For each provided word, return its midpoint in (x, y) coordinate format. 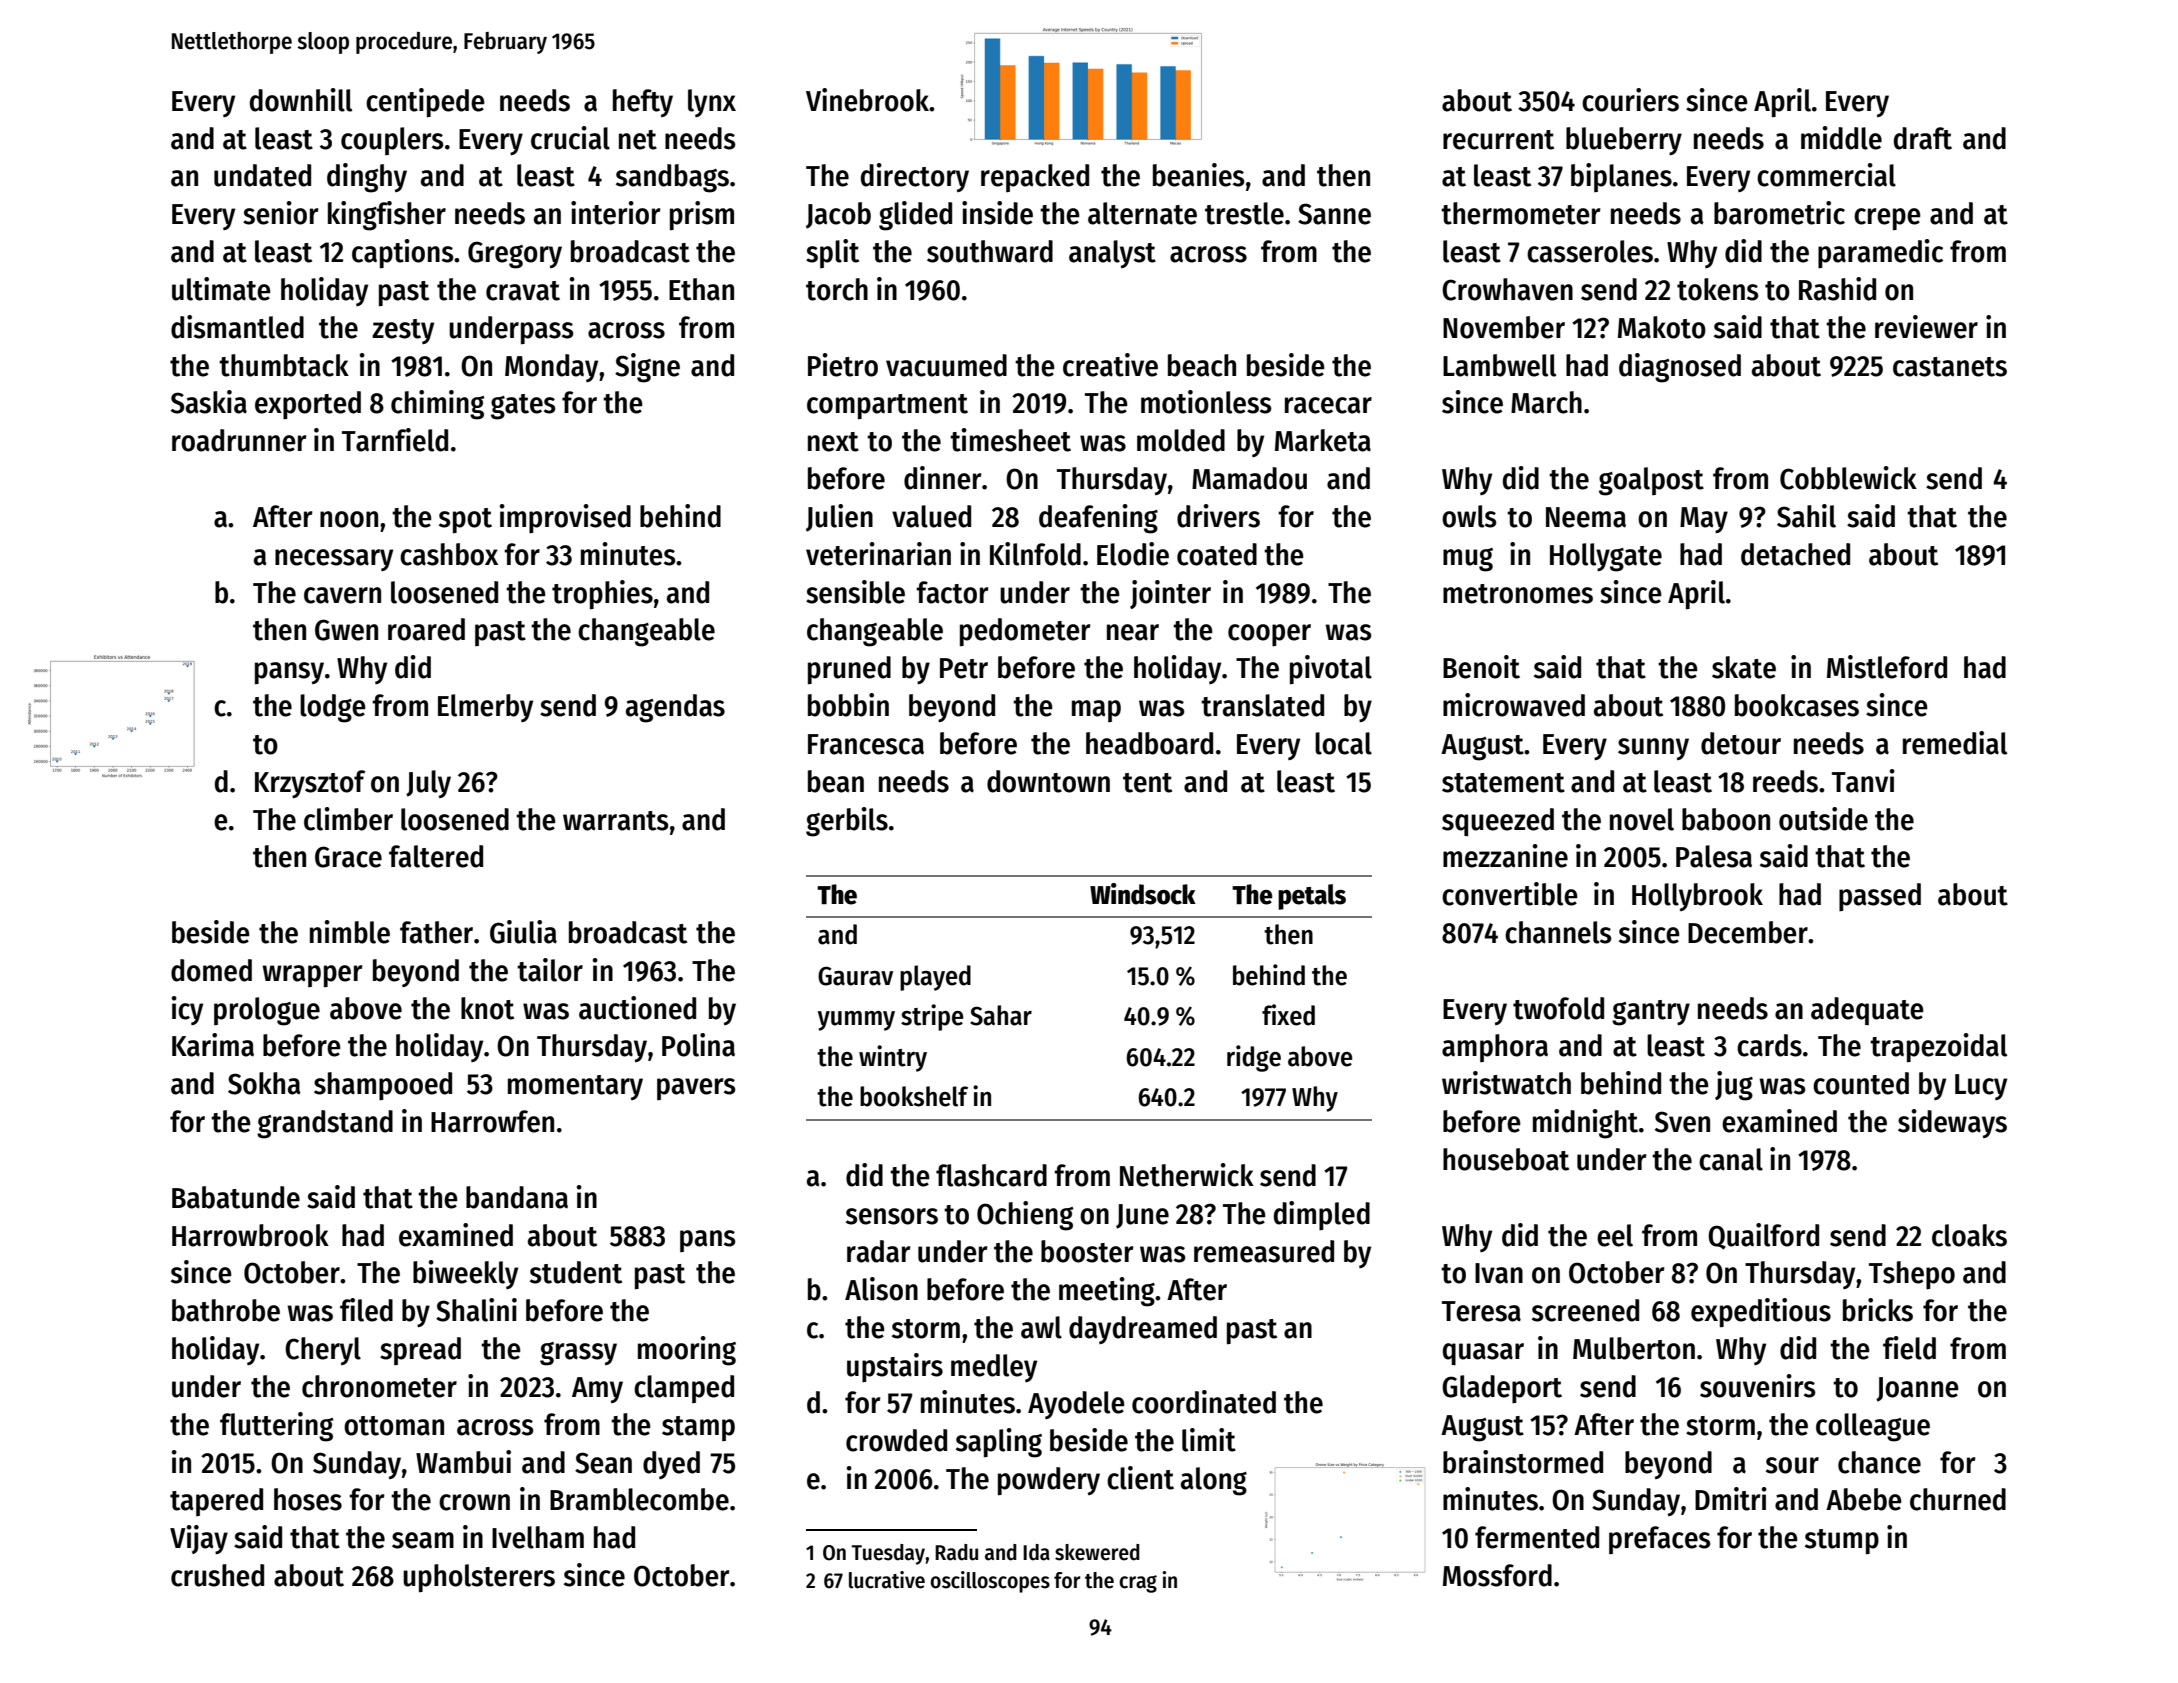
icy (187, 1010)
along (1214, 1481)
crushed (217, 1575)
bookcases (1797, 705)
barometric (1779, 213)
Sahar (1001, 1015)
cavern (342, 595)
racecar (1328, 405)
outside (1823, 819)
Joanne (1917, 1389)
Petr (964, 668)
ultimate (221, 289)
